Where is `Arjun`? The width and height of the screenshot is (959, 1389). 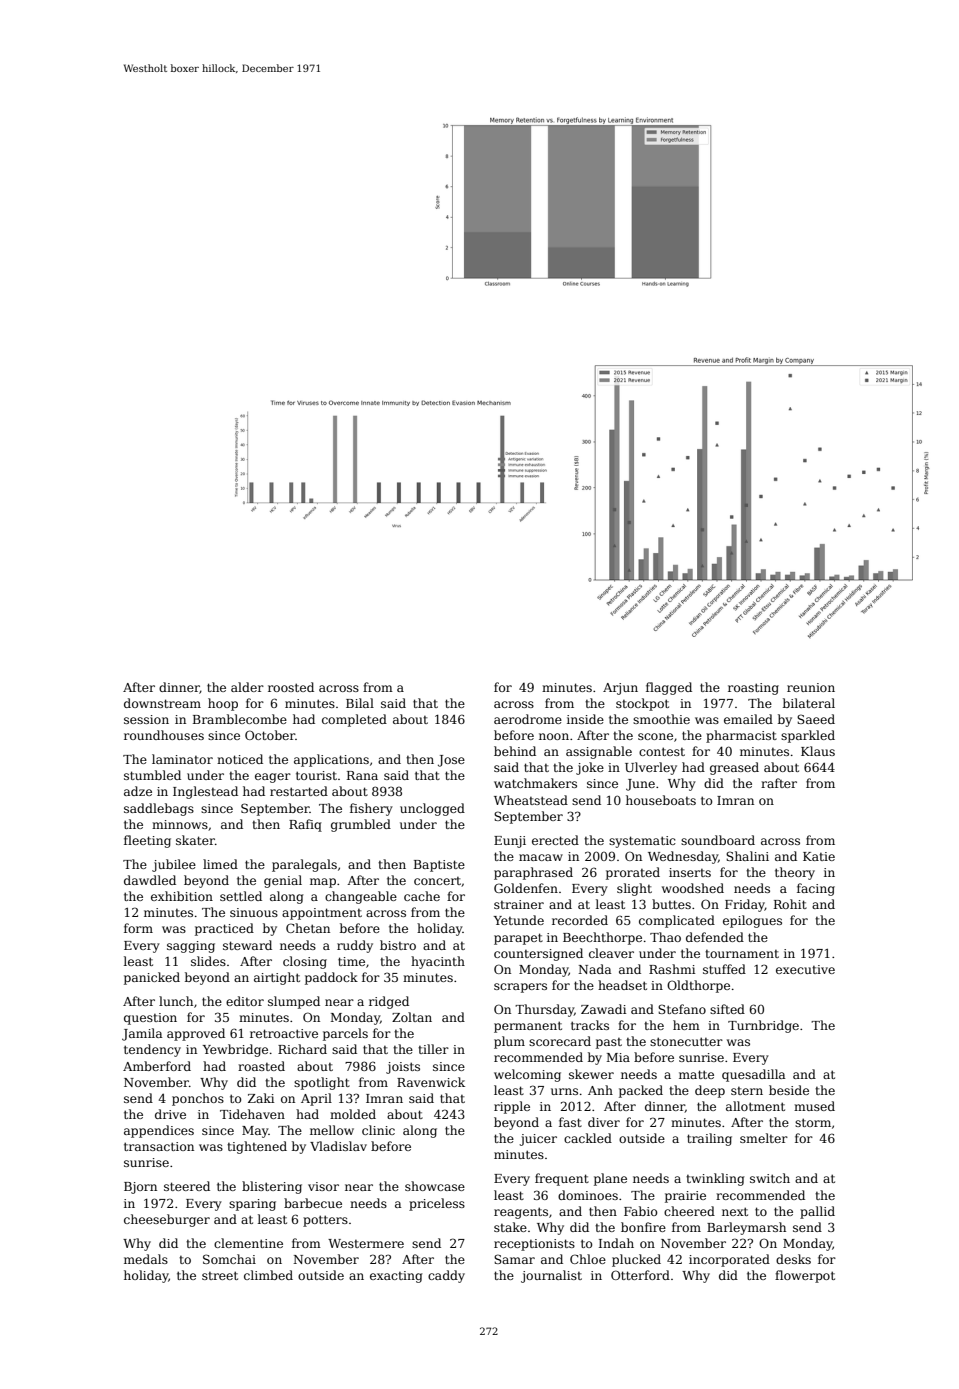 Arjun is located at coordinates (620, 689).
